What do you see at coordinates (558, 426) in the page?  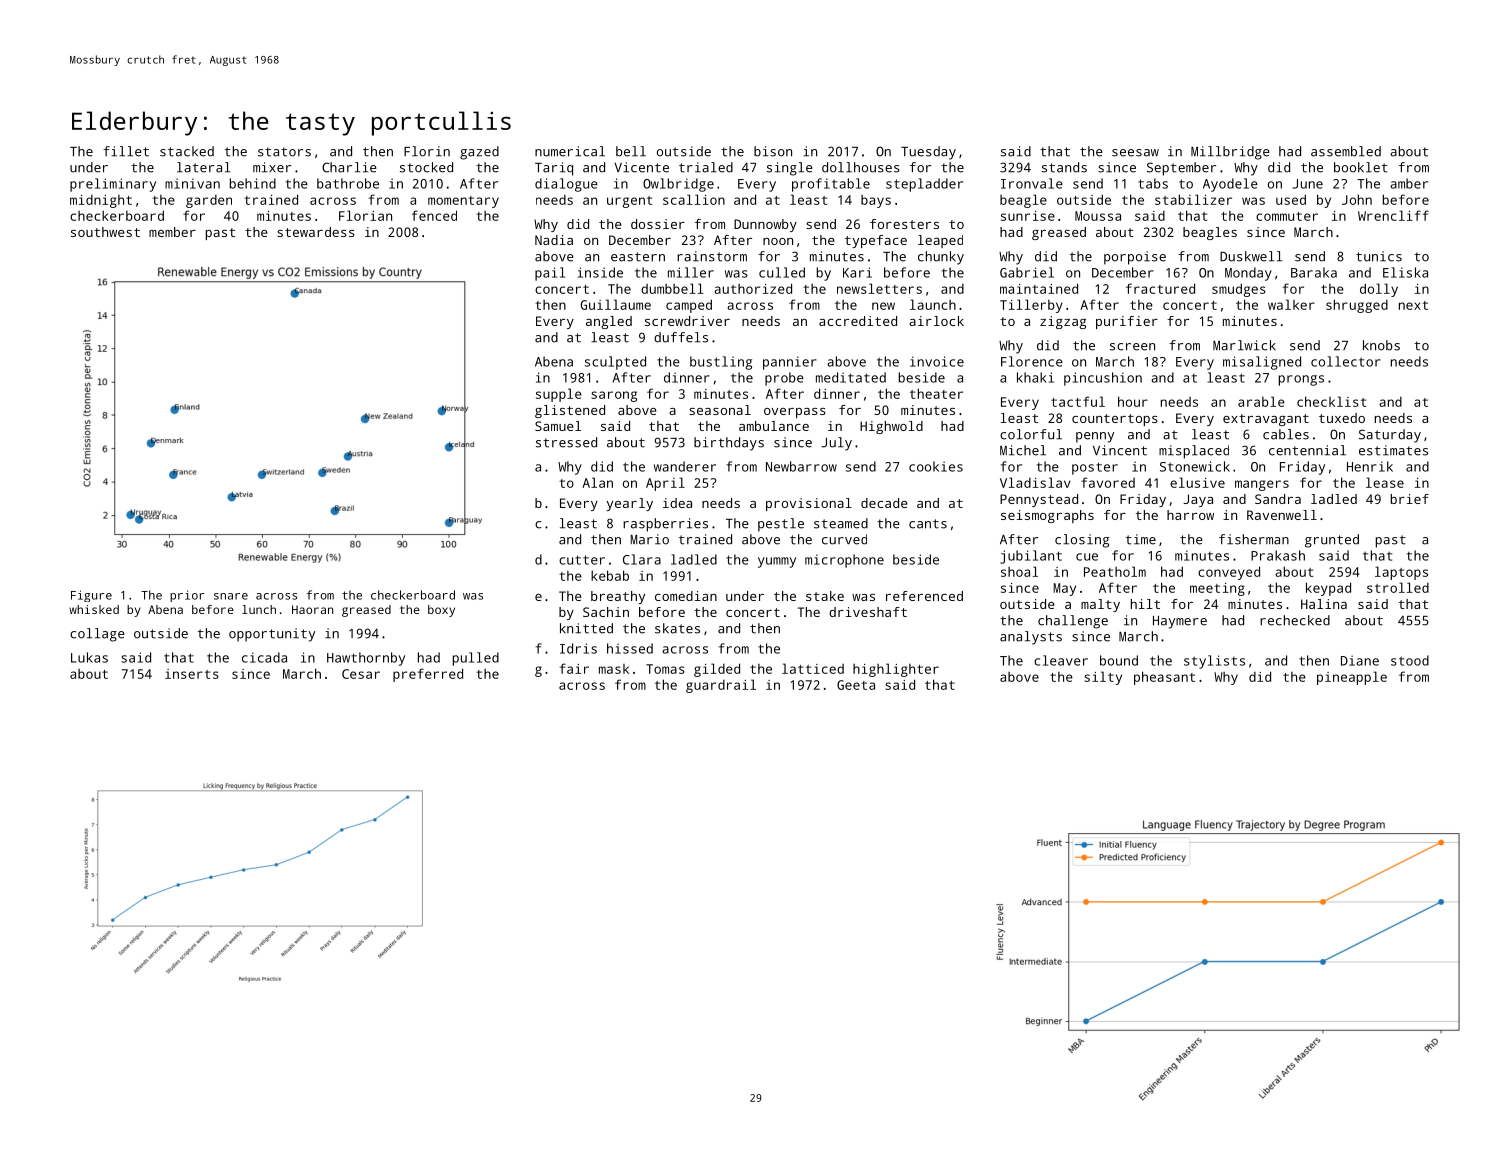 I see `Samuel` at bounding box center [558, 426].
